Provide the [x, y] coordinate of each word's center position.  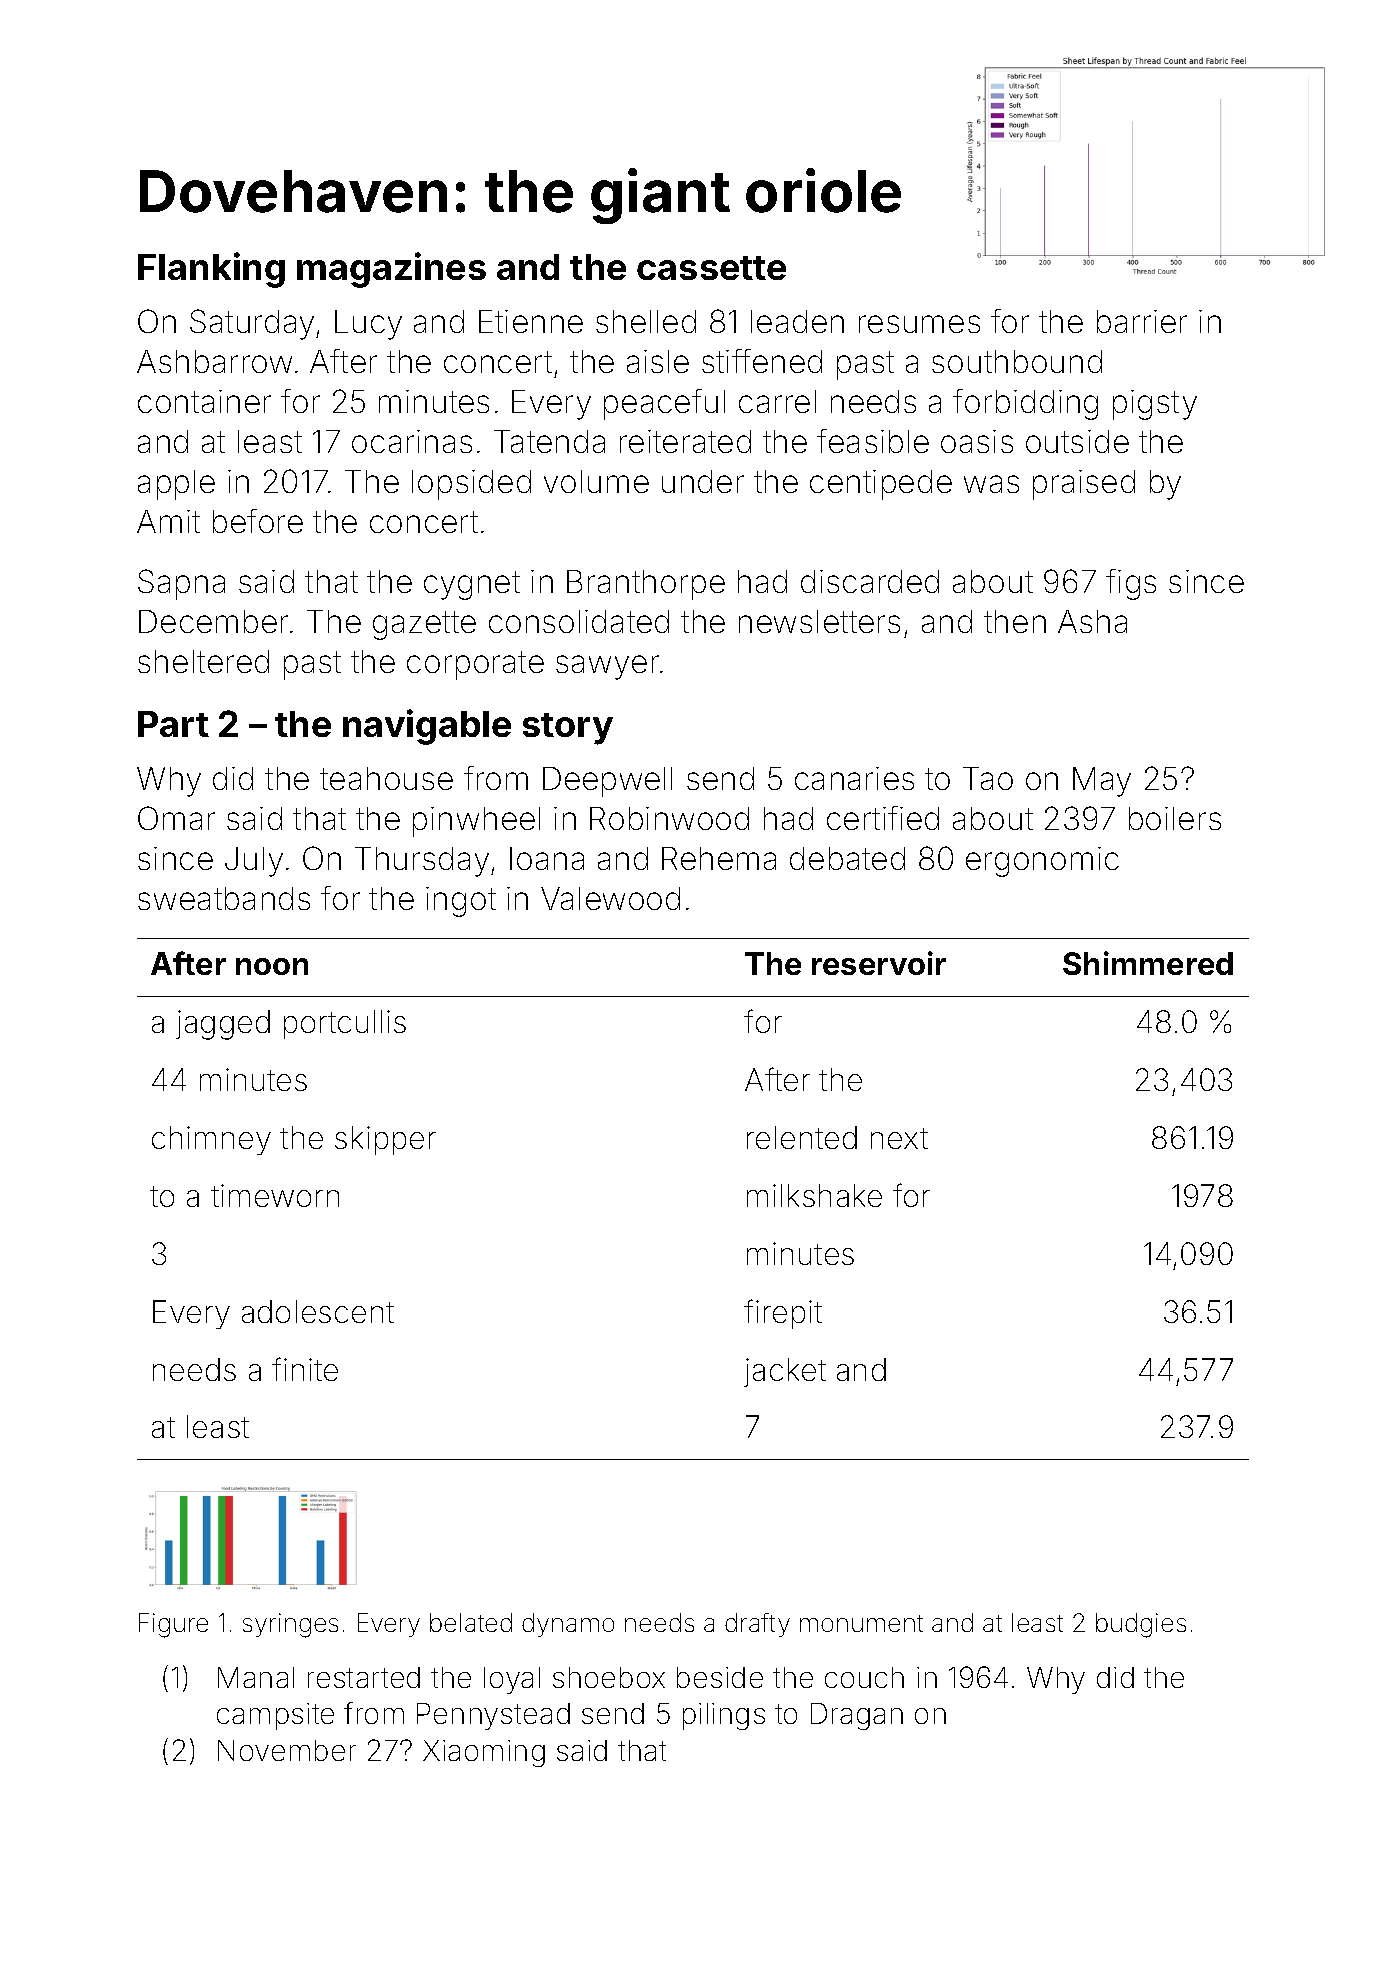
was [991, 484]
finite [305, 1369]
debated [847, 858]
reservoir [879, 963]
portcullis [345, 1024]
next [899, 1138]
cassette [711, 268]
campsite [275, 1716]
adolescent [318, 1311]
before [258, 521]
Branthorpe [646, 585]
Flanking [211, 270]
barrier [1142, 321]
